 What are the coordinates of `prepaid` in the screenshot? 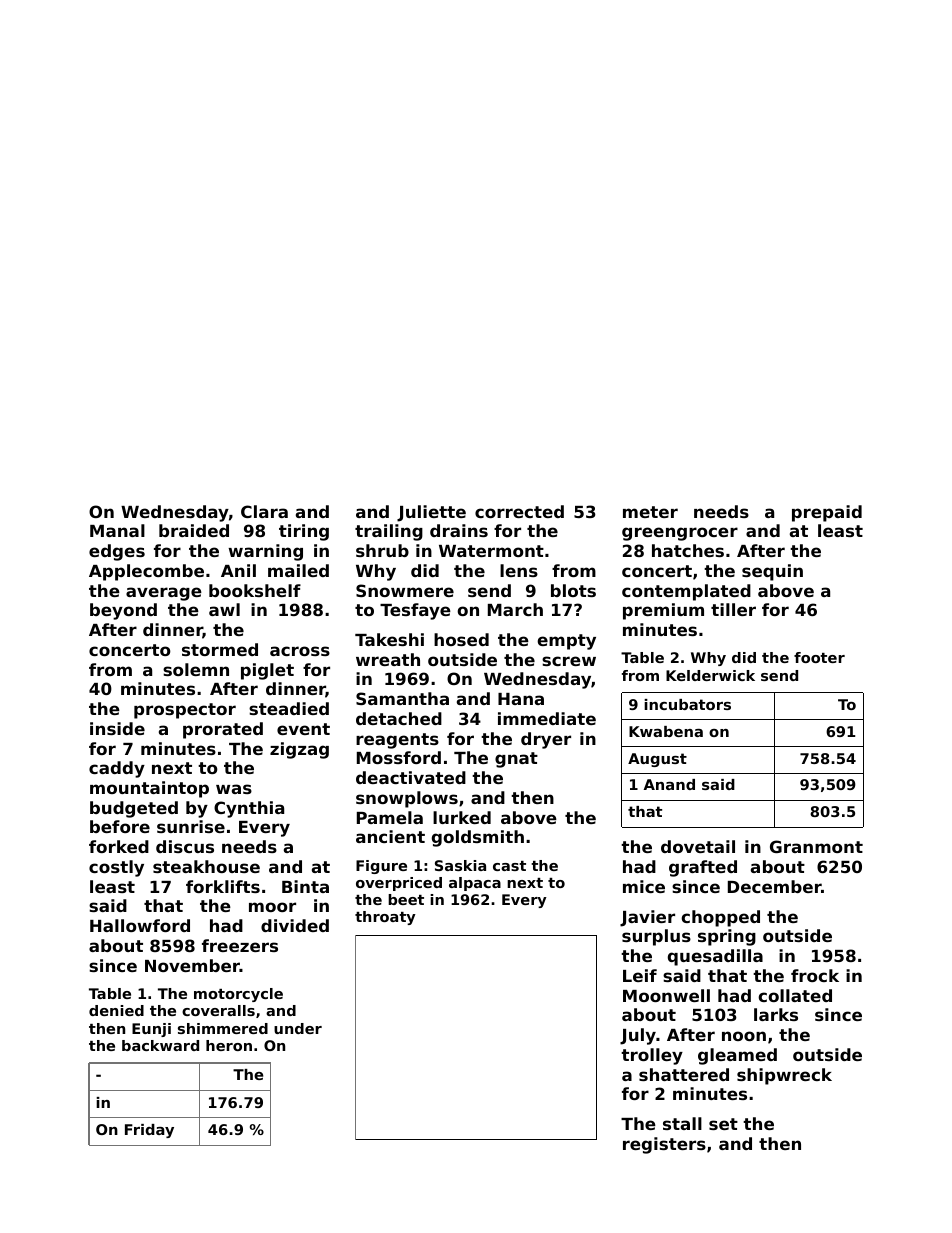 It's located at (827, 513).
